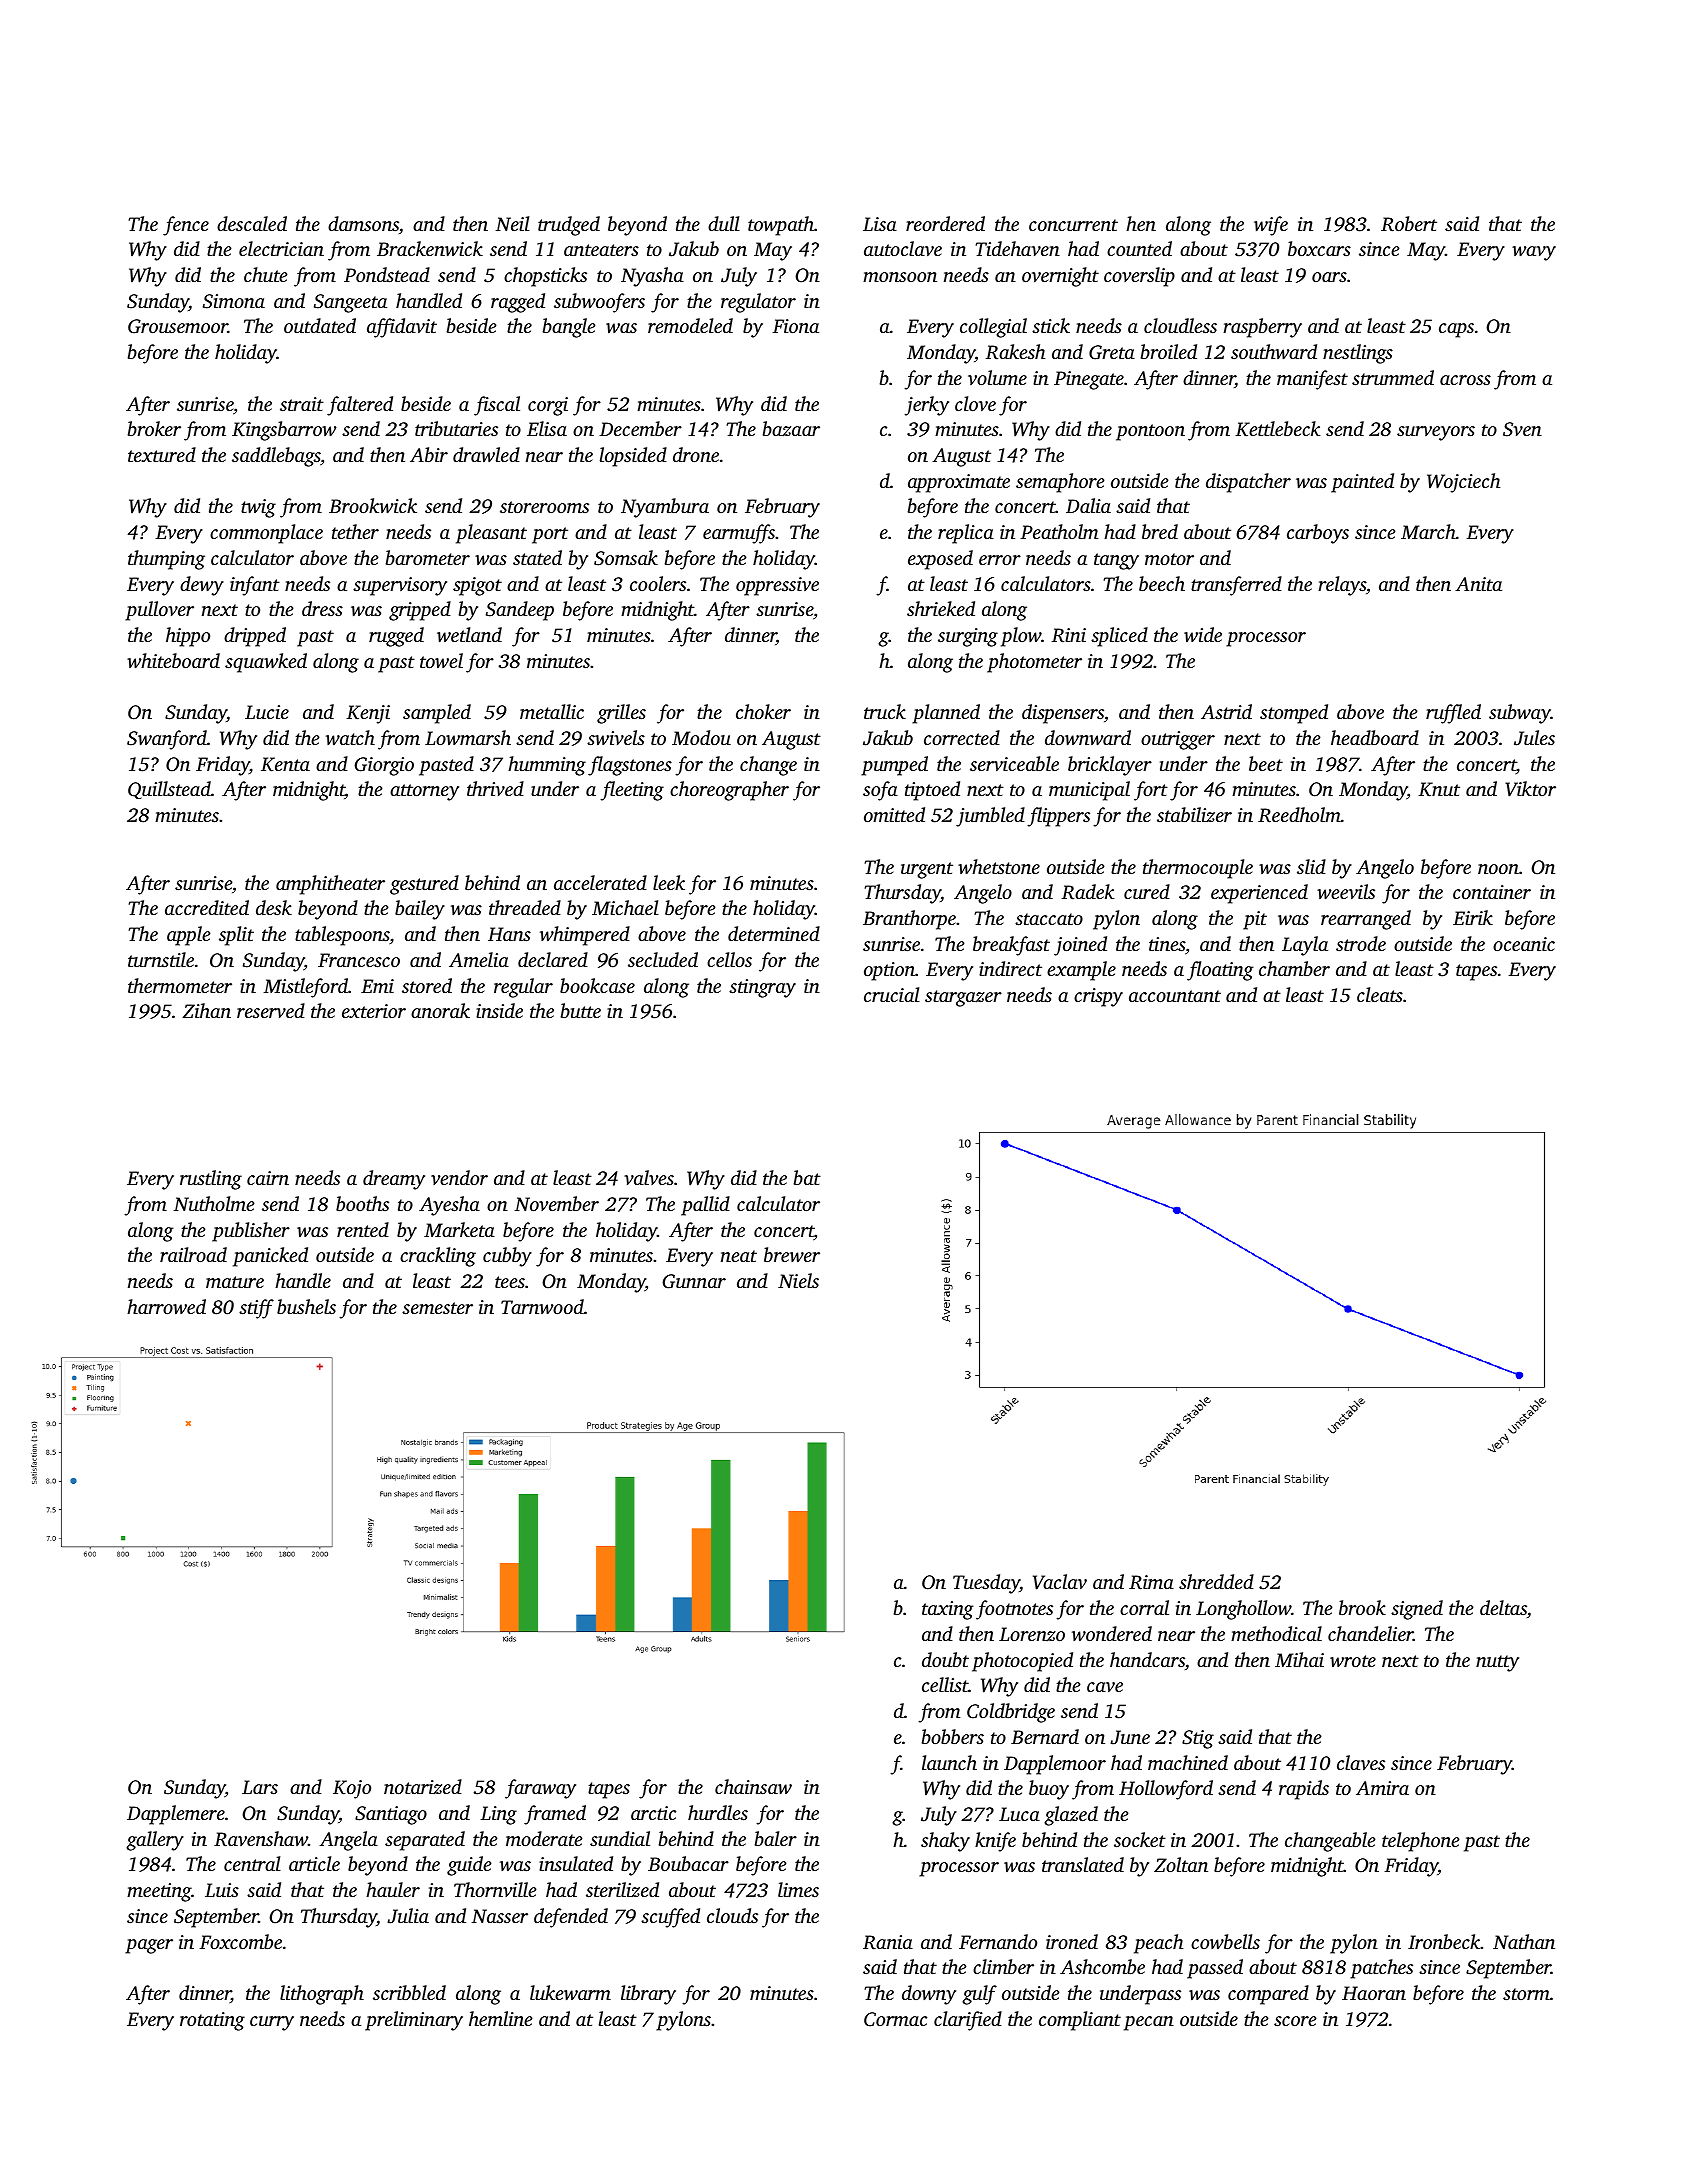 The height and width of the screenshot is (2178, 1683). I want to click on chute, so click(265, 274).
